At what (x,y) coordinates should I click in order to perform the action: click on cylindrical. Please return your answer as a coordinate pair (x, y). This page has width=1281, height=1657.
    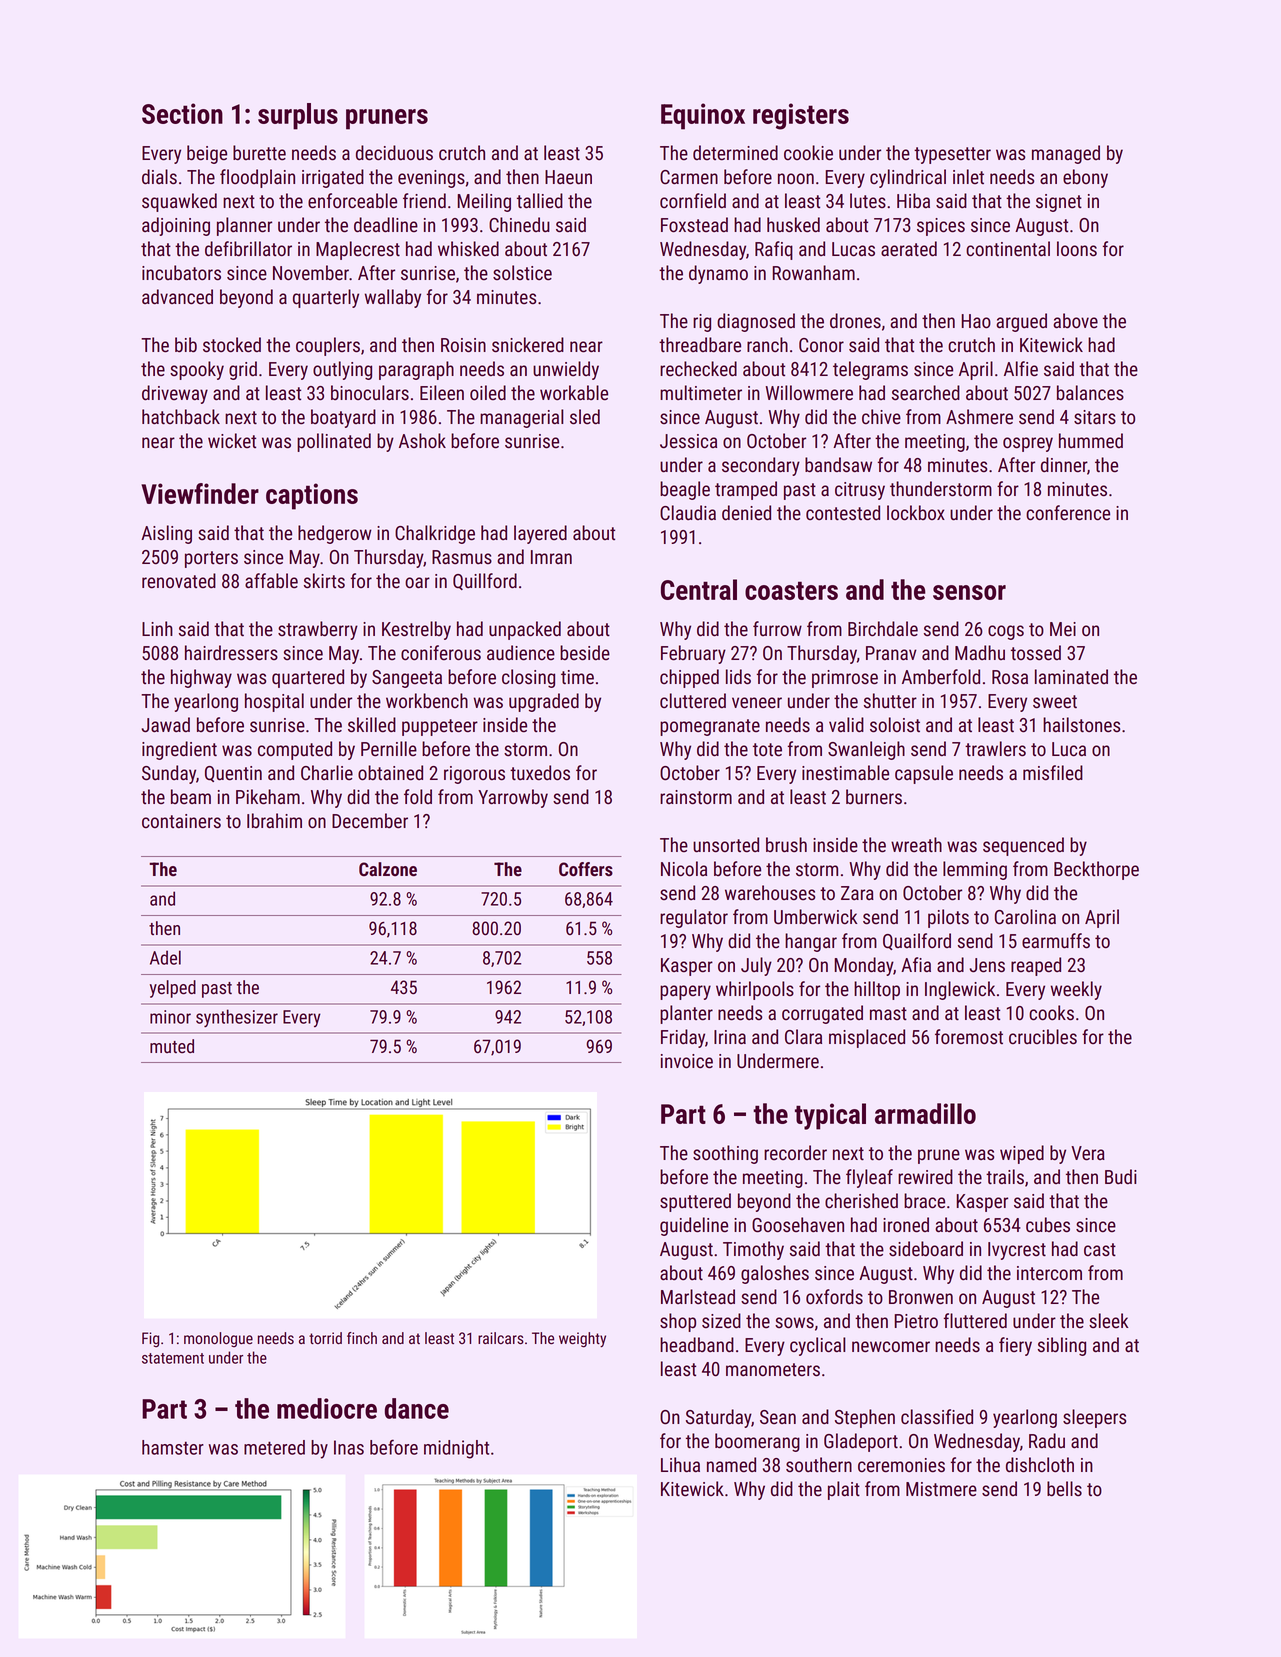
    Looking at the image, I should click on (908, 178).
